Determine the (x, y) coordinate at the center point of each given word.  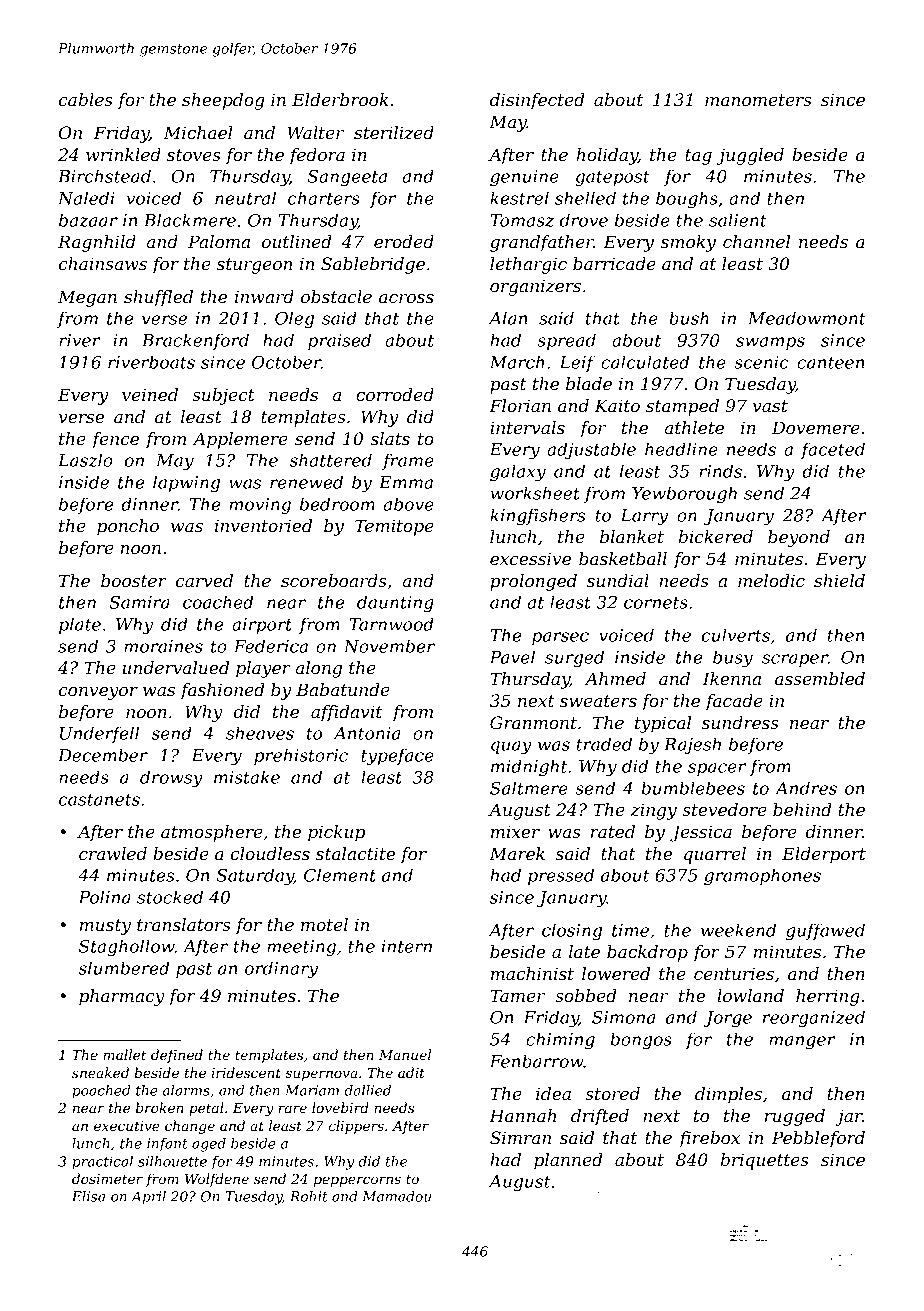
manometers (758, 100)
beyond (799, 538)
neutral (245, 198)
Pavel (512, 657)
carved (204, 580)
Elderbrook (340, 99)
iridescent (246, 1072)
